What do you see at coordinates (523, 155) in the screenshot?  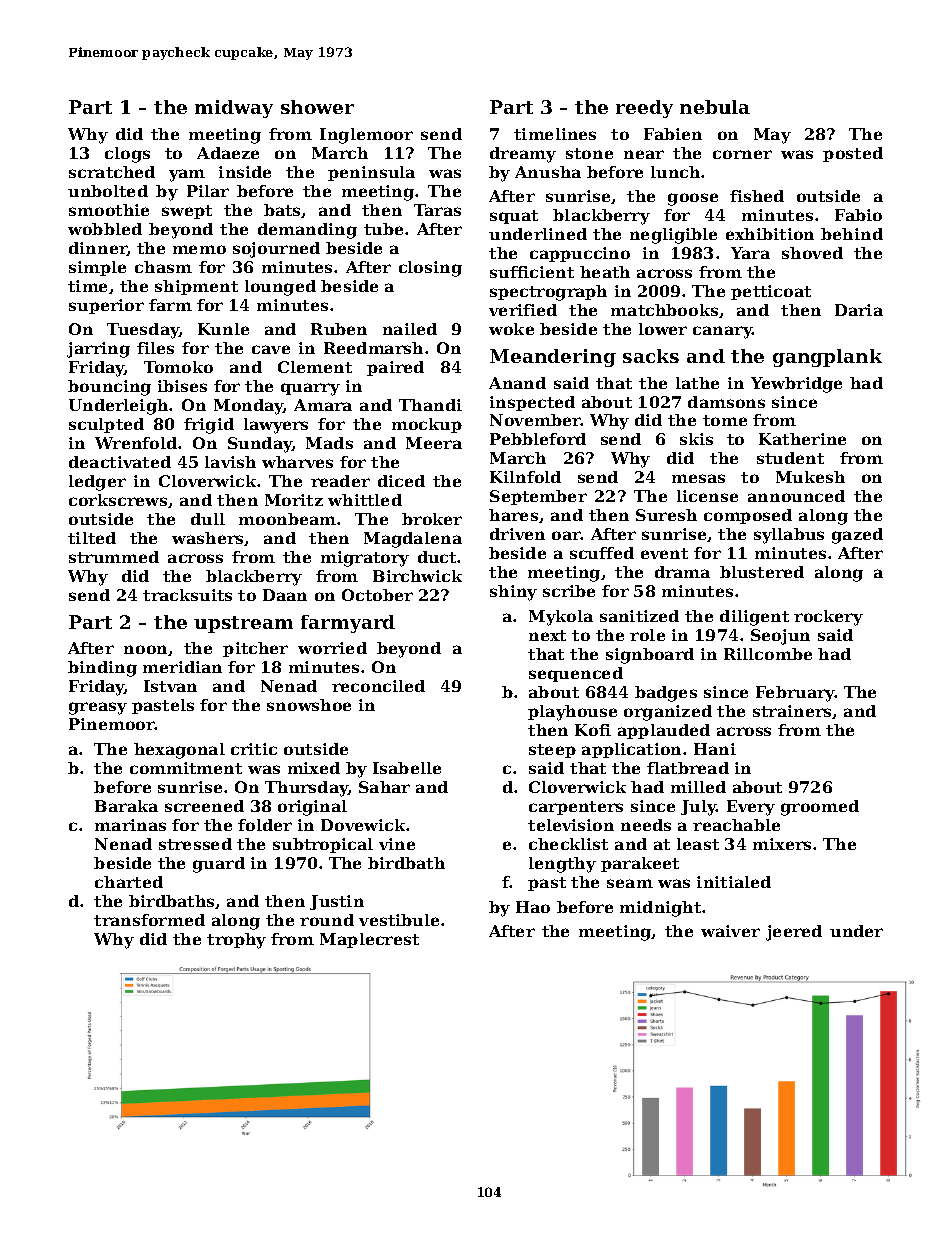 I see `dreamy` at bounding box center [523, 155].
